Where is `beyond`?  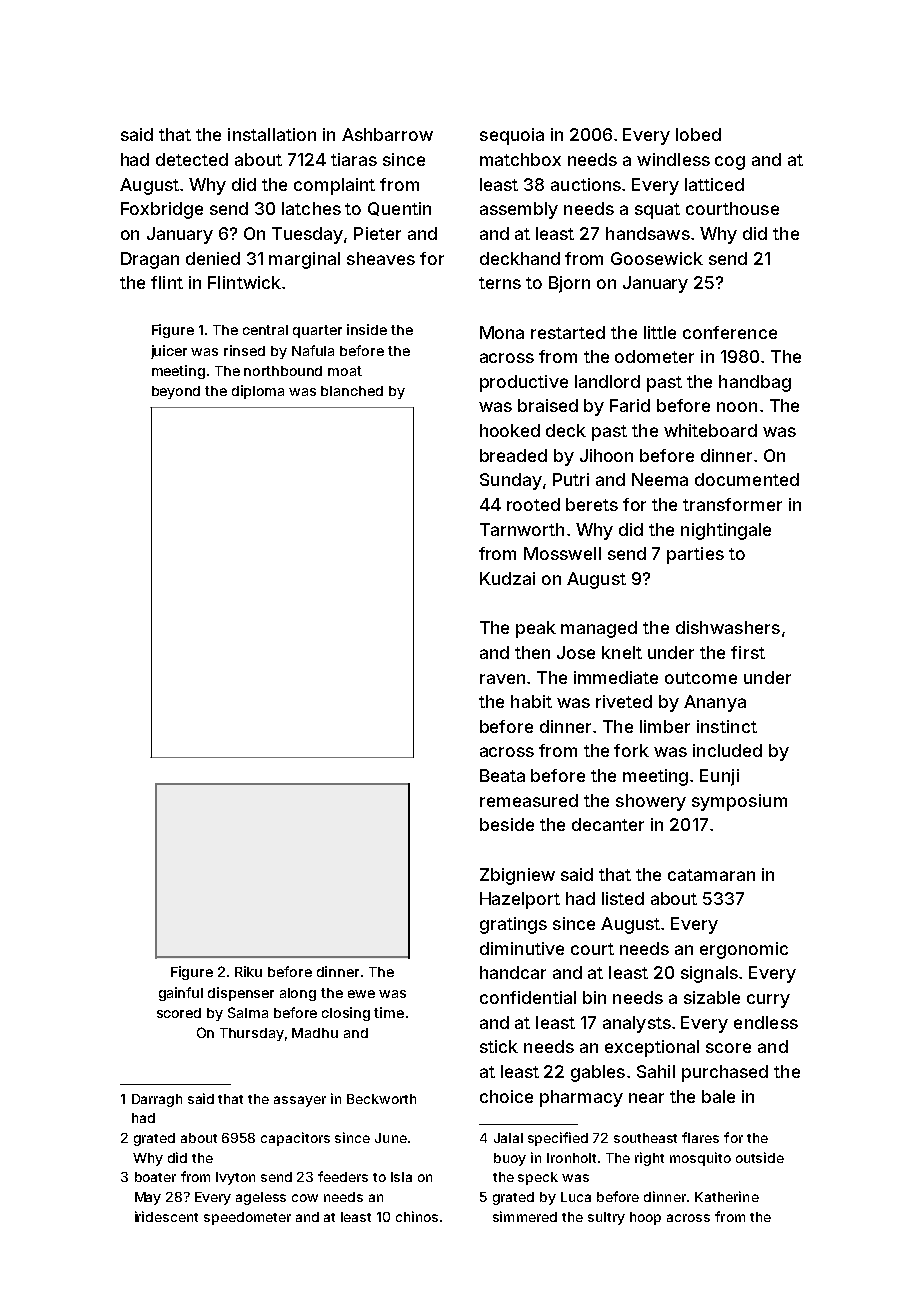 beyond is located at coordinates (176, 392).
